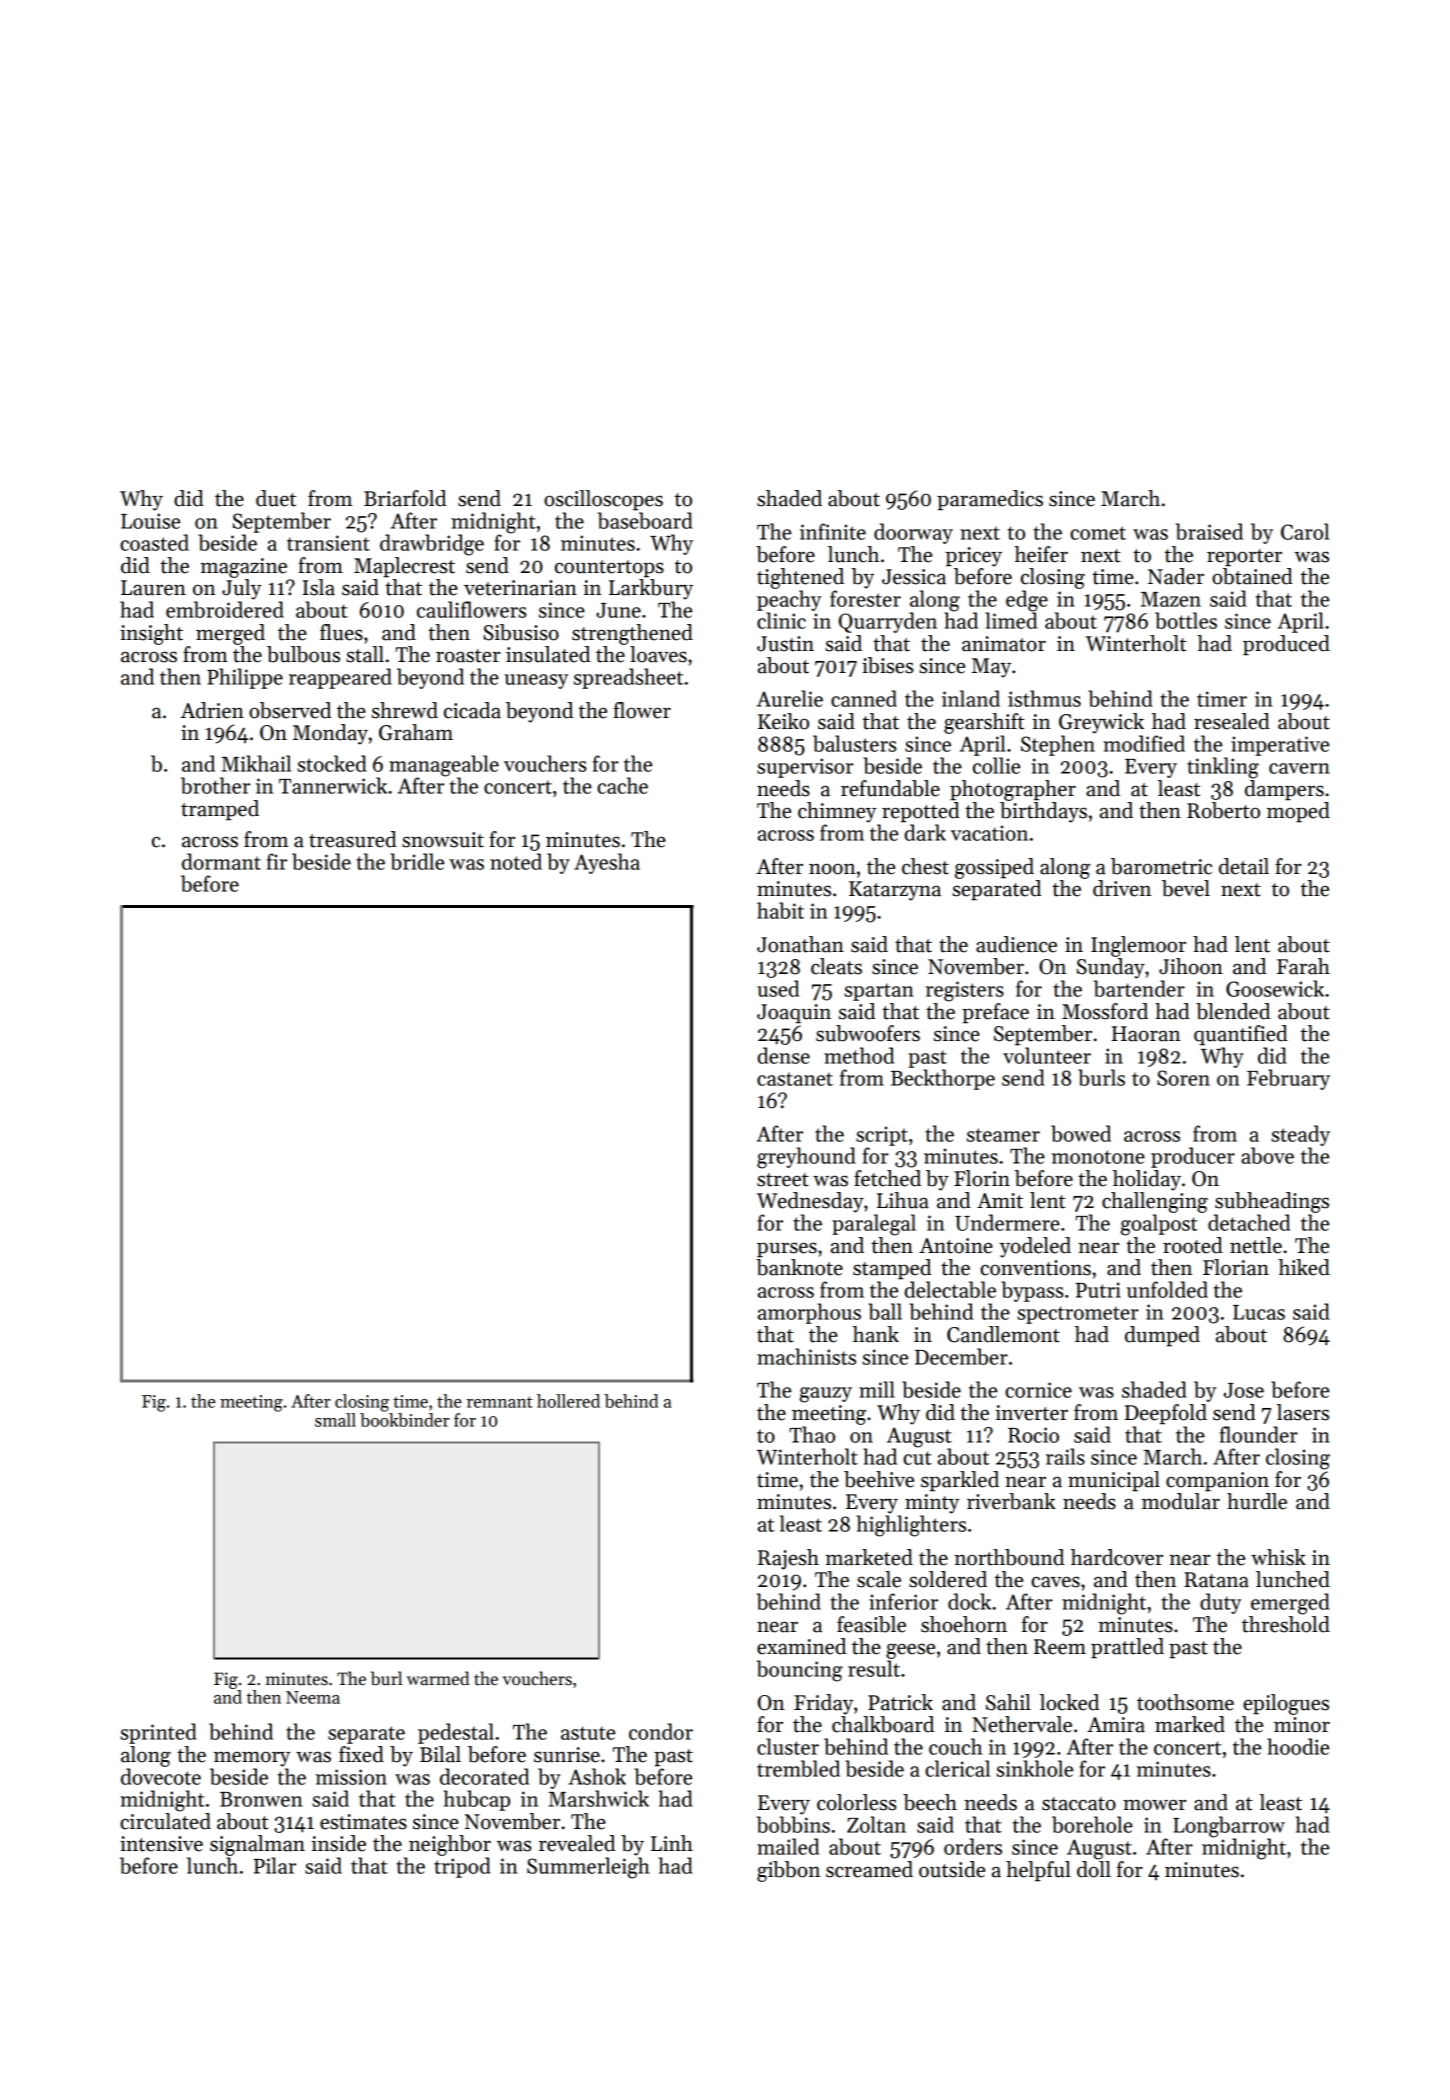 This screenshot has width=1450, height=2100. I want to click on Greywick, so click(1101, 723).
